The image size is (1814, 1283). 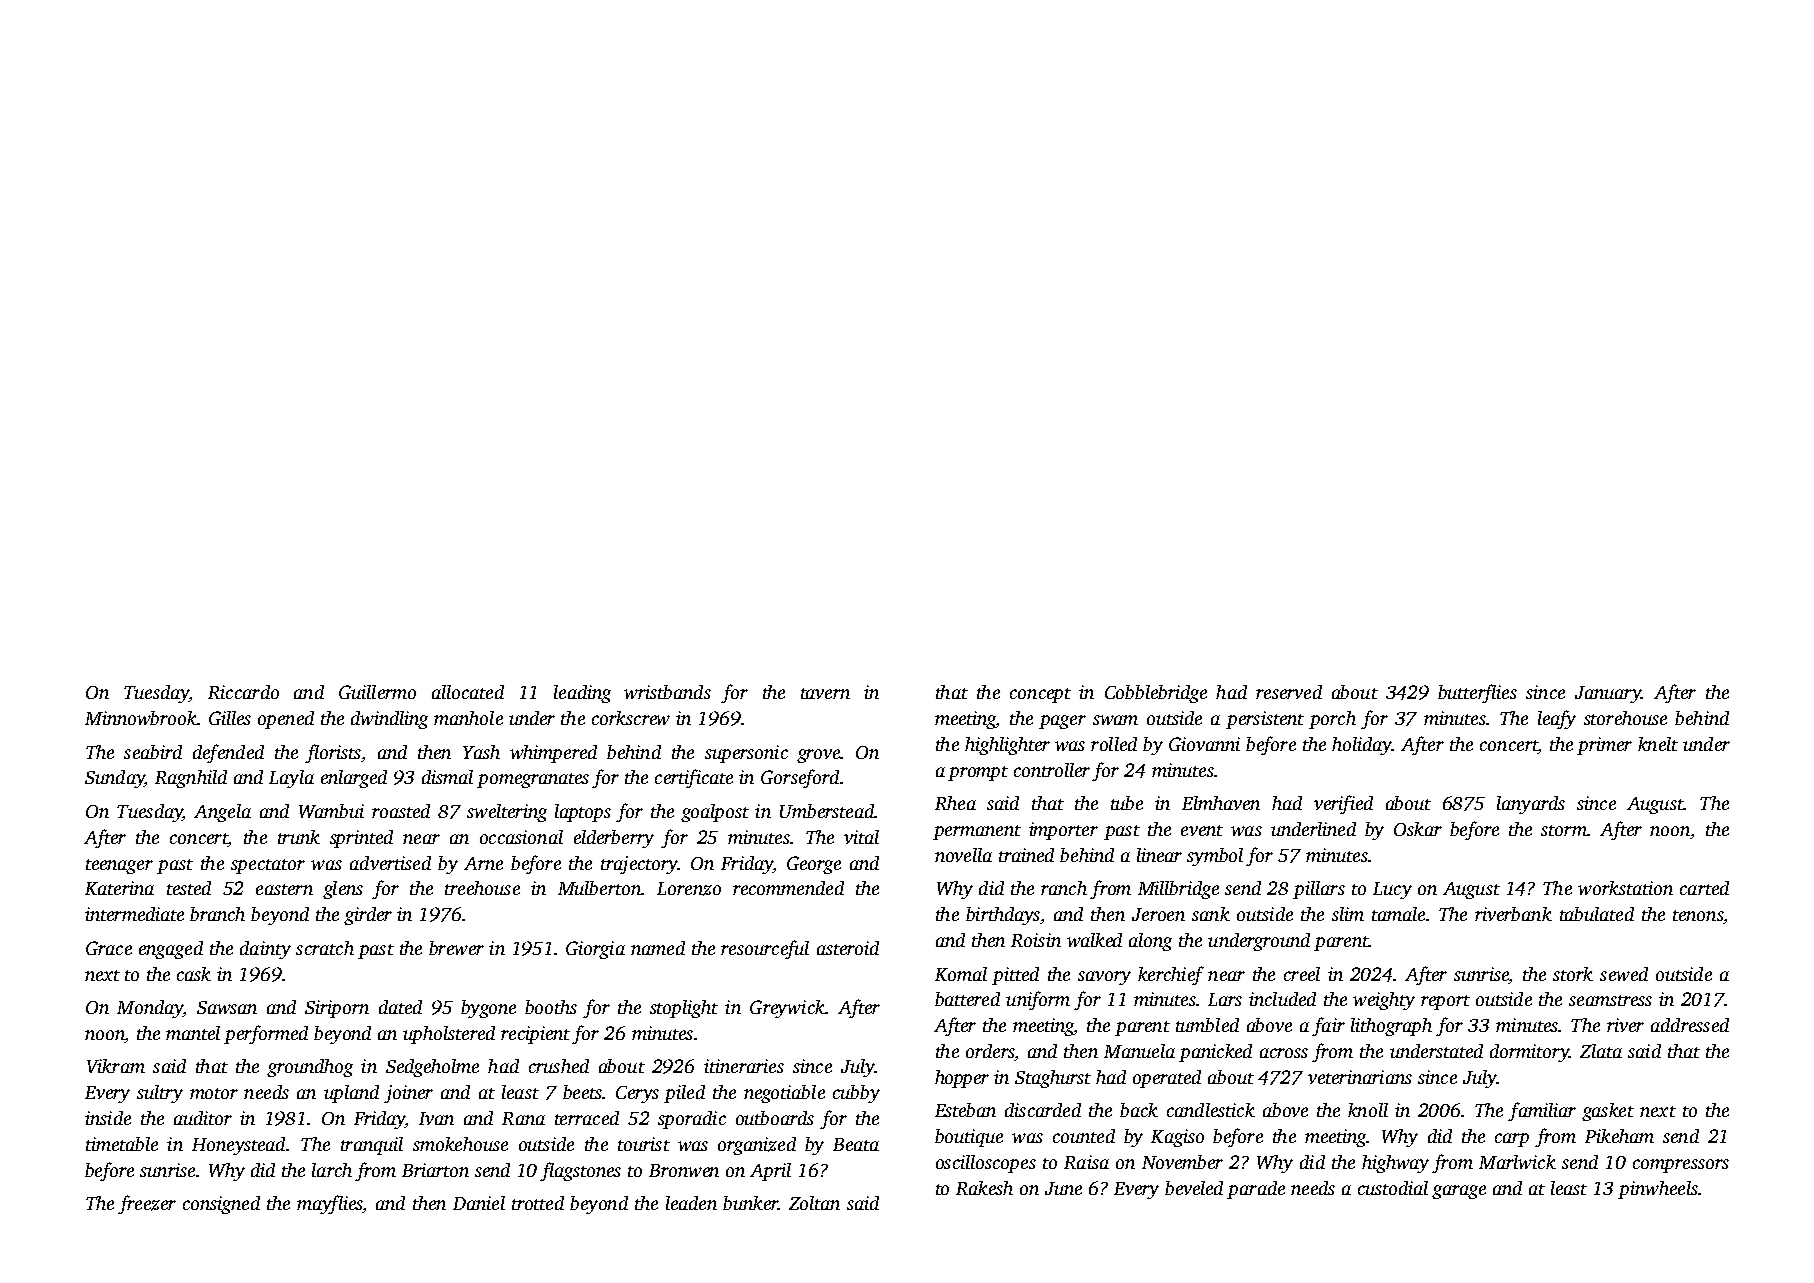 What do you see at coordinates (337, 1009) in the page?
I see `Siriporn` at bounding box center [337, 1009].
